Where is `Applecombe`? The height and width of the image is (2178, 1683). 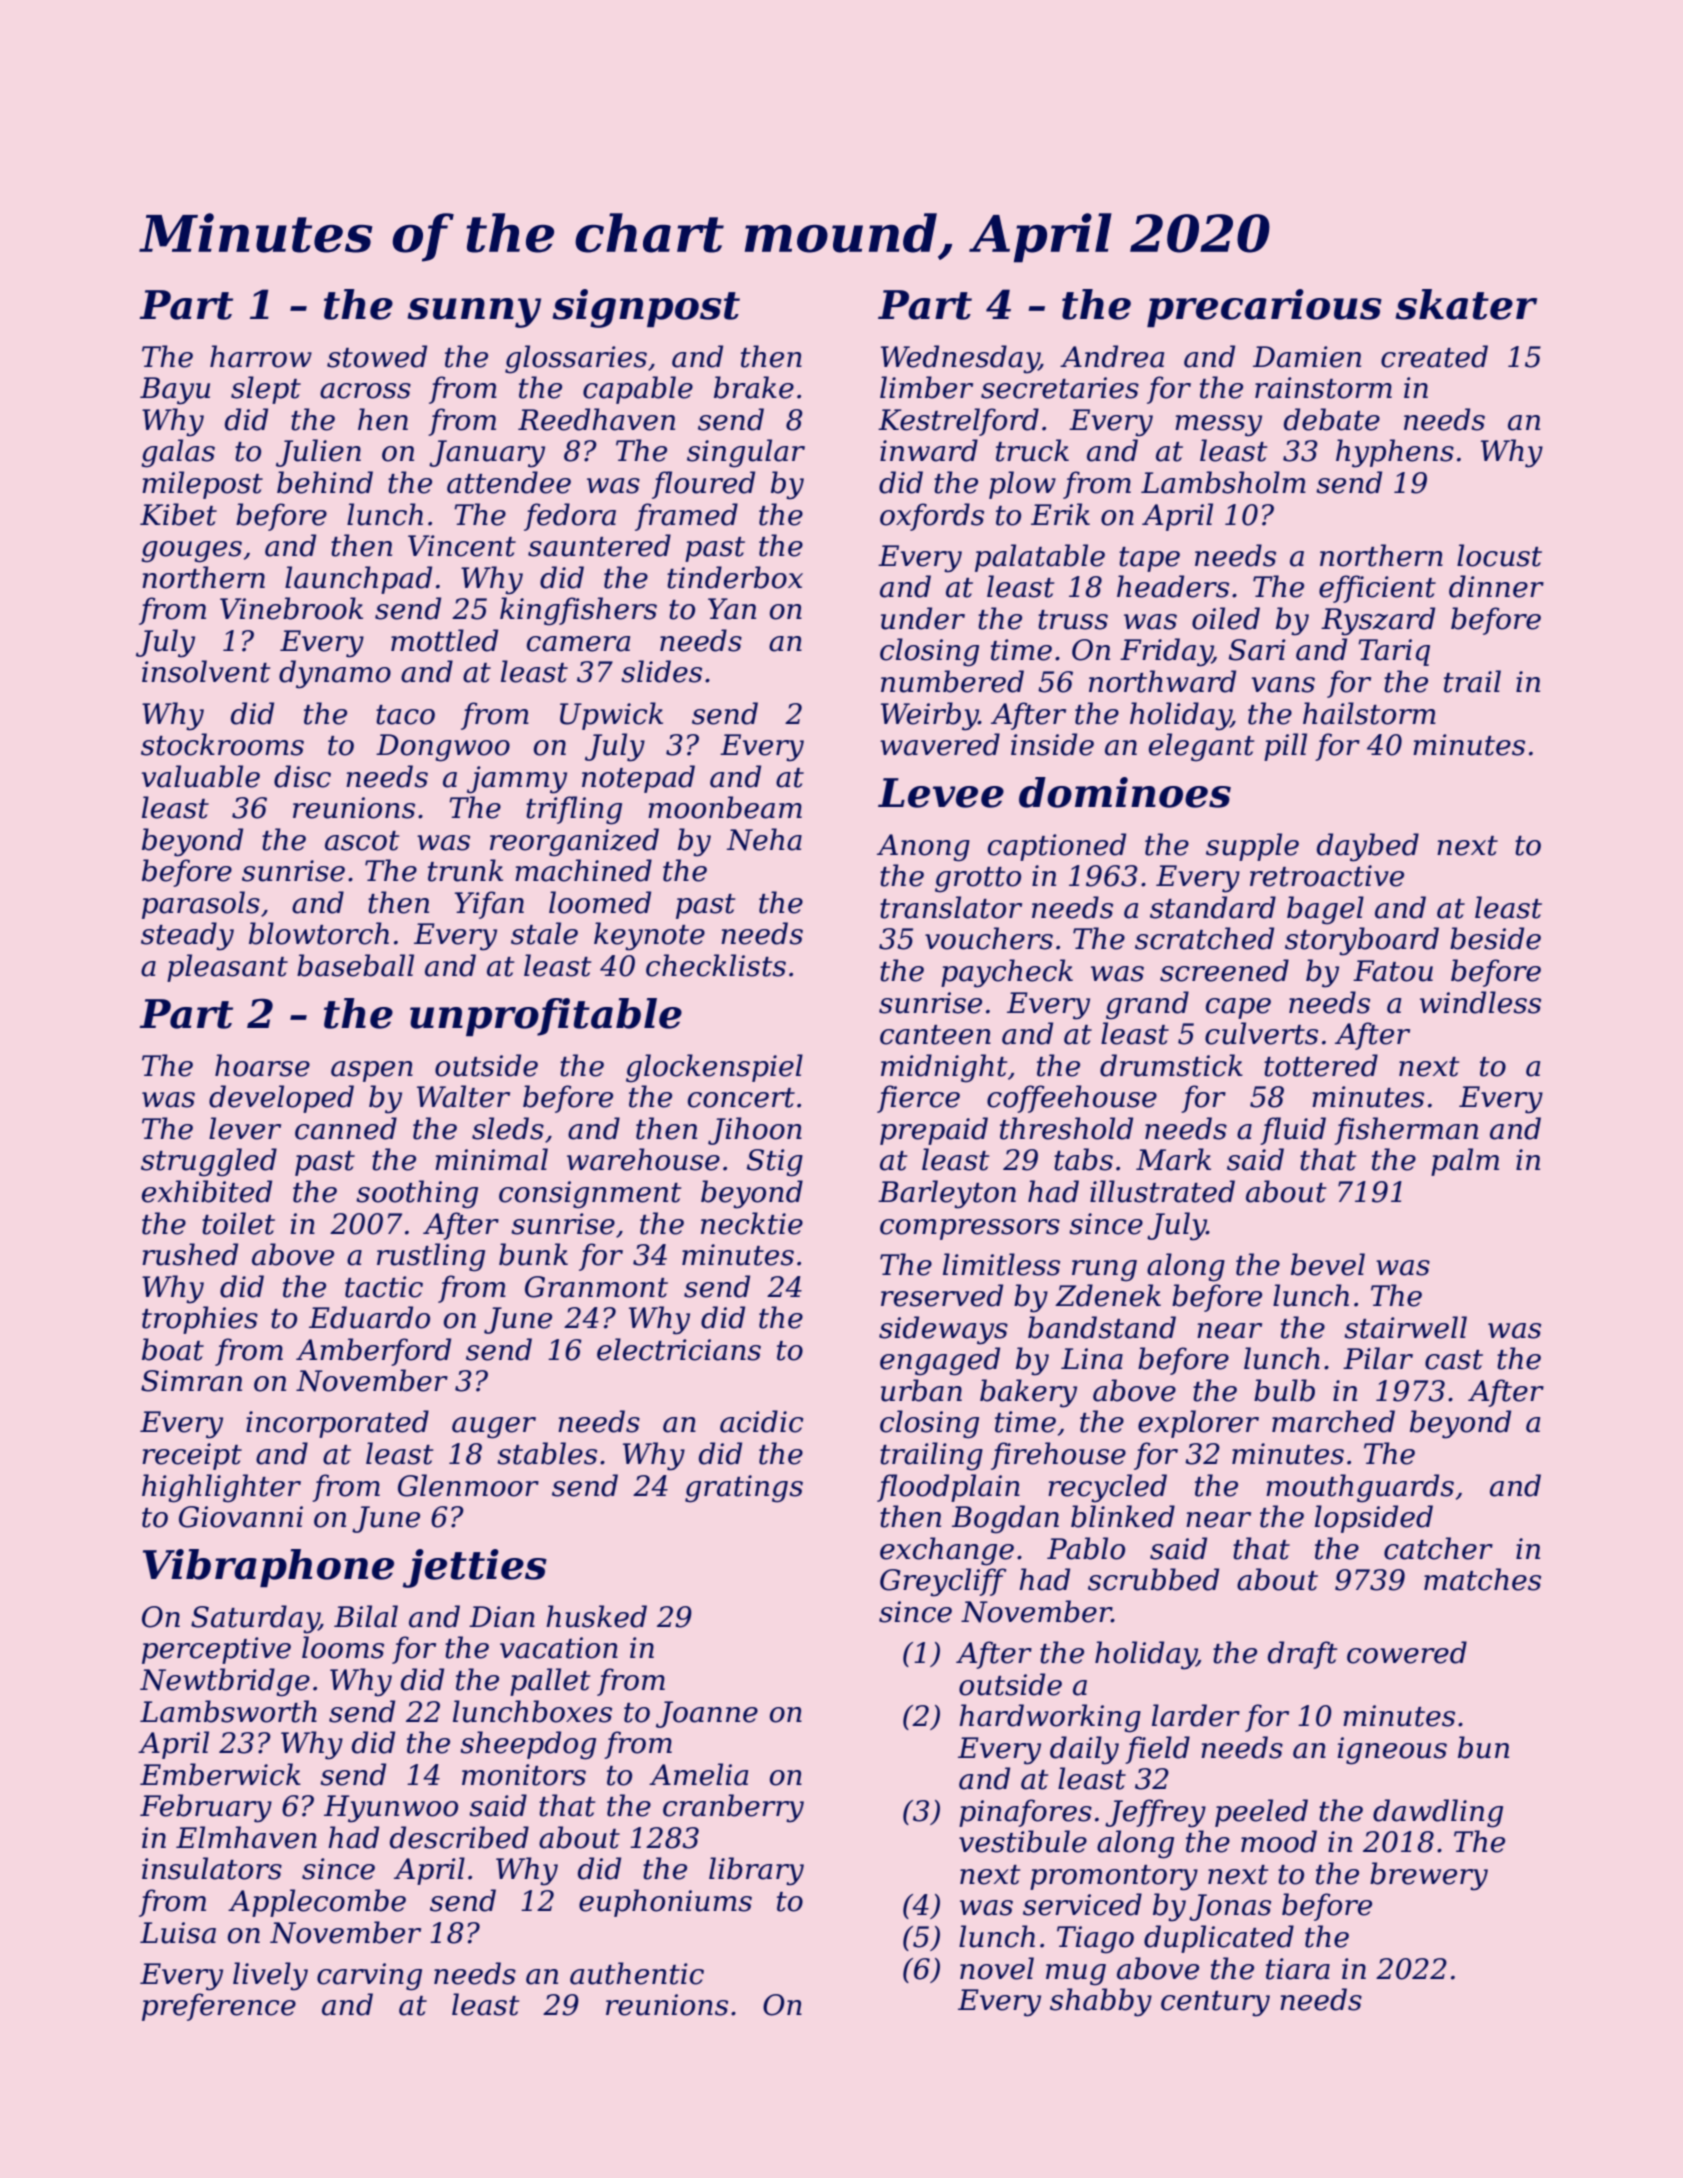
Applecombe is located at coordinates (317, 1903).
